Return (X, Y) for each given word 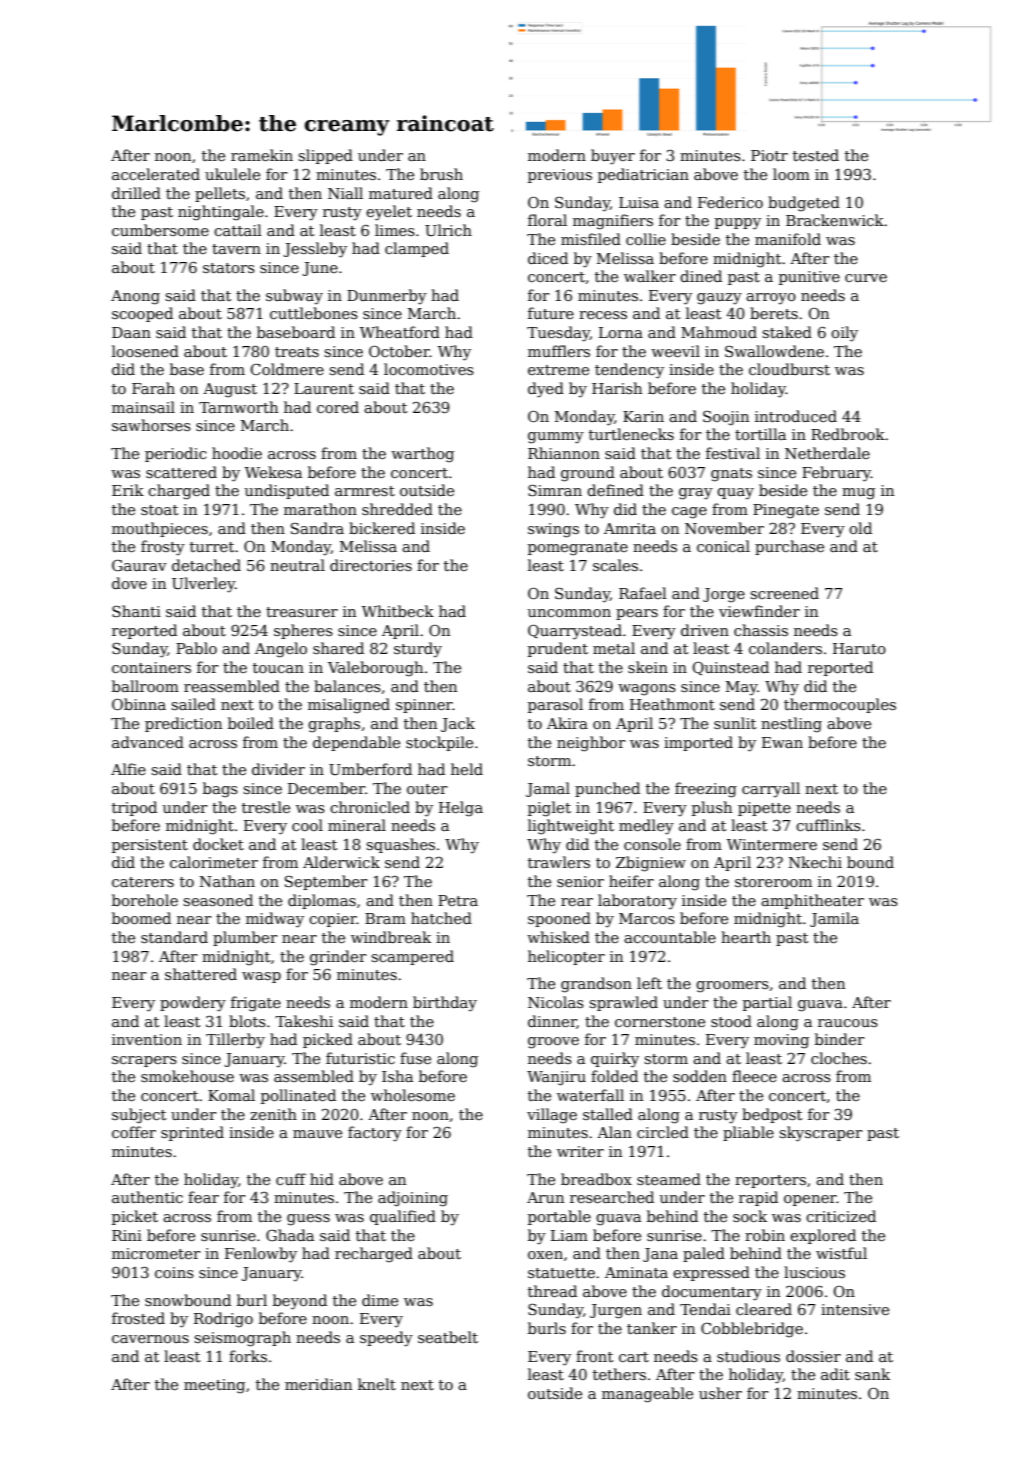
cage (689, 513)
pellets (220, 194)
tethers (619, 1374)
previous (560, 176)
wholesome (413, 1095)
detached (206, 565)
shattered (201, 974)
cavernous (150, 1339)
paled (704, 1254)
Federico (730, 202)
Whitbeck (398, 611)
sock (750, 1216)
